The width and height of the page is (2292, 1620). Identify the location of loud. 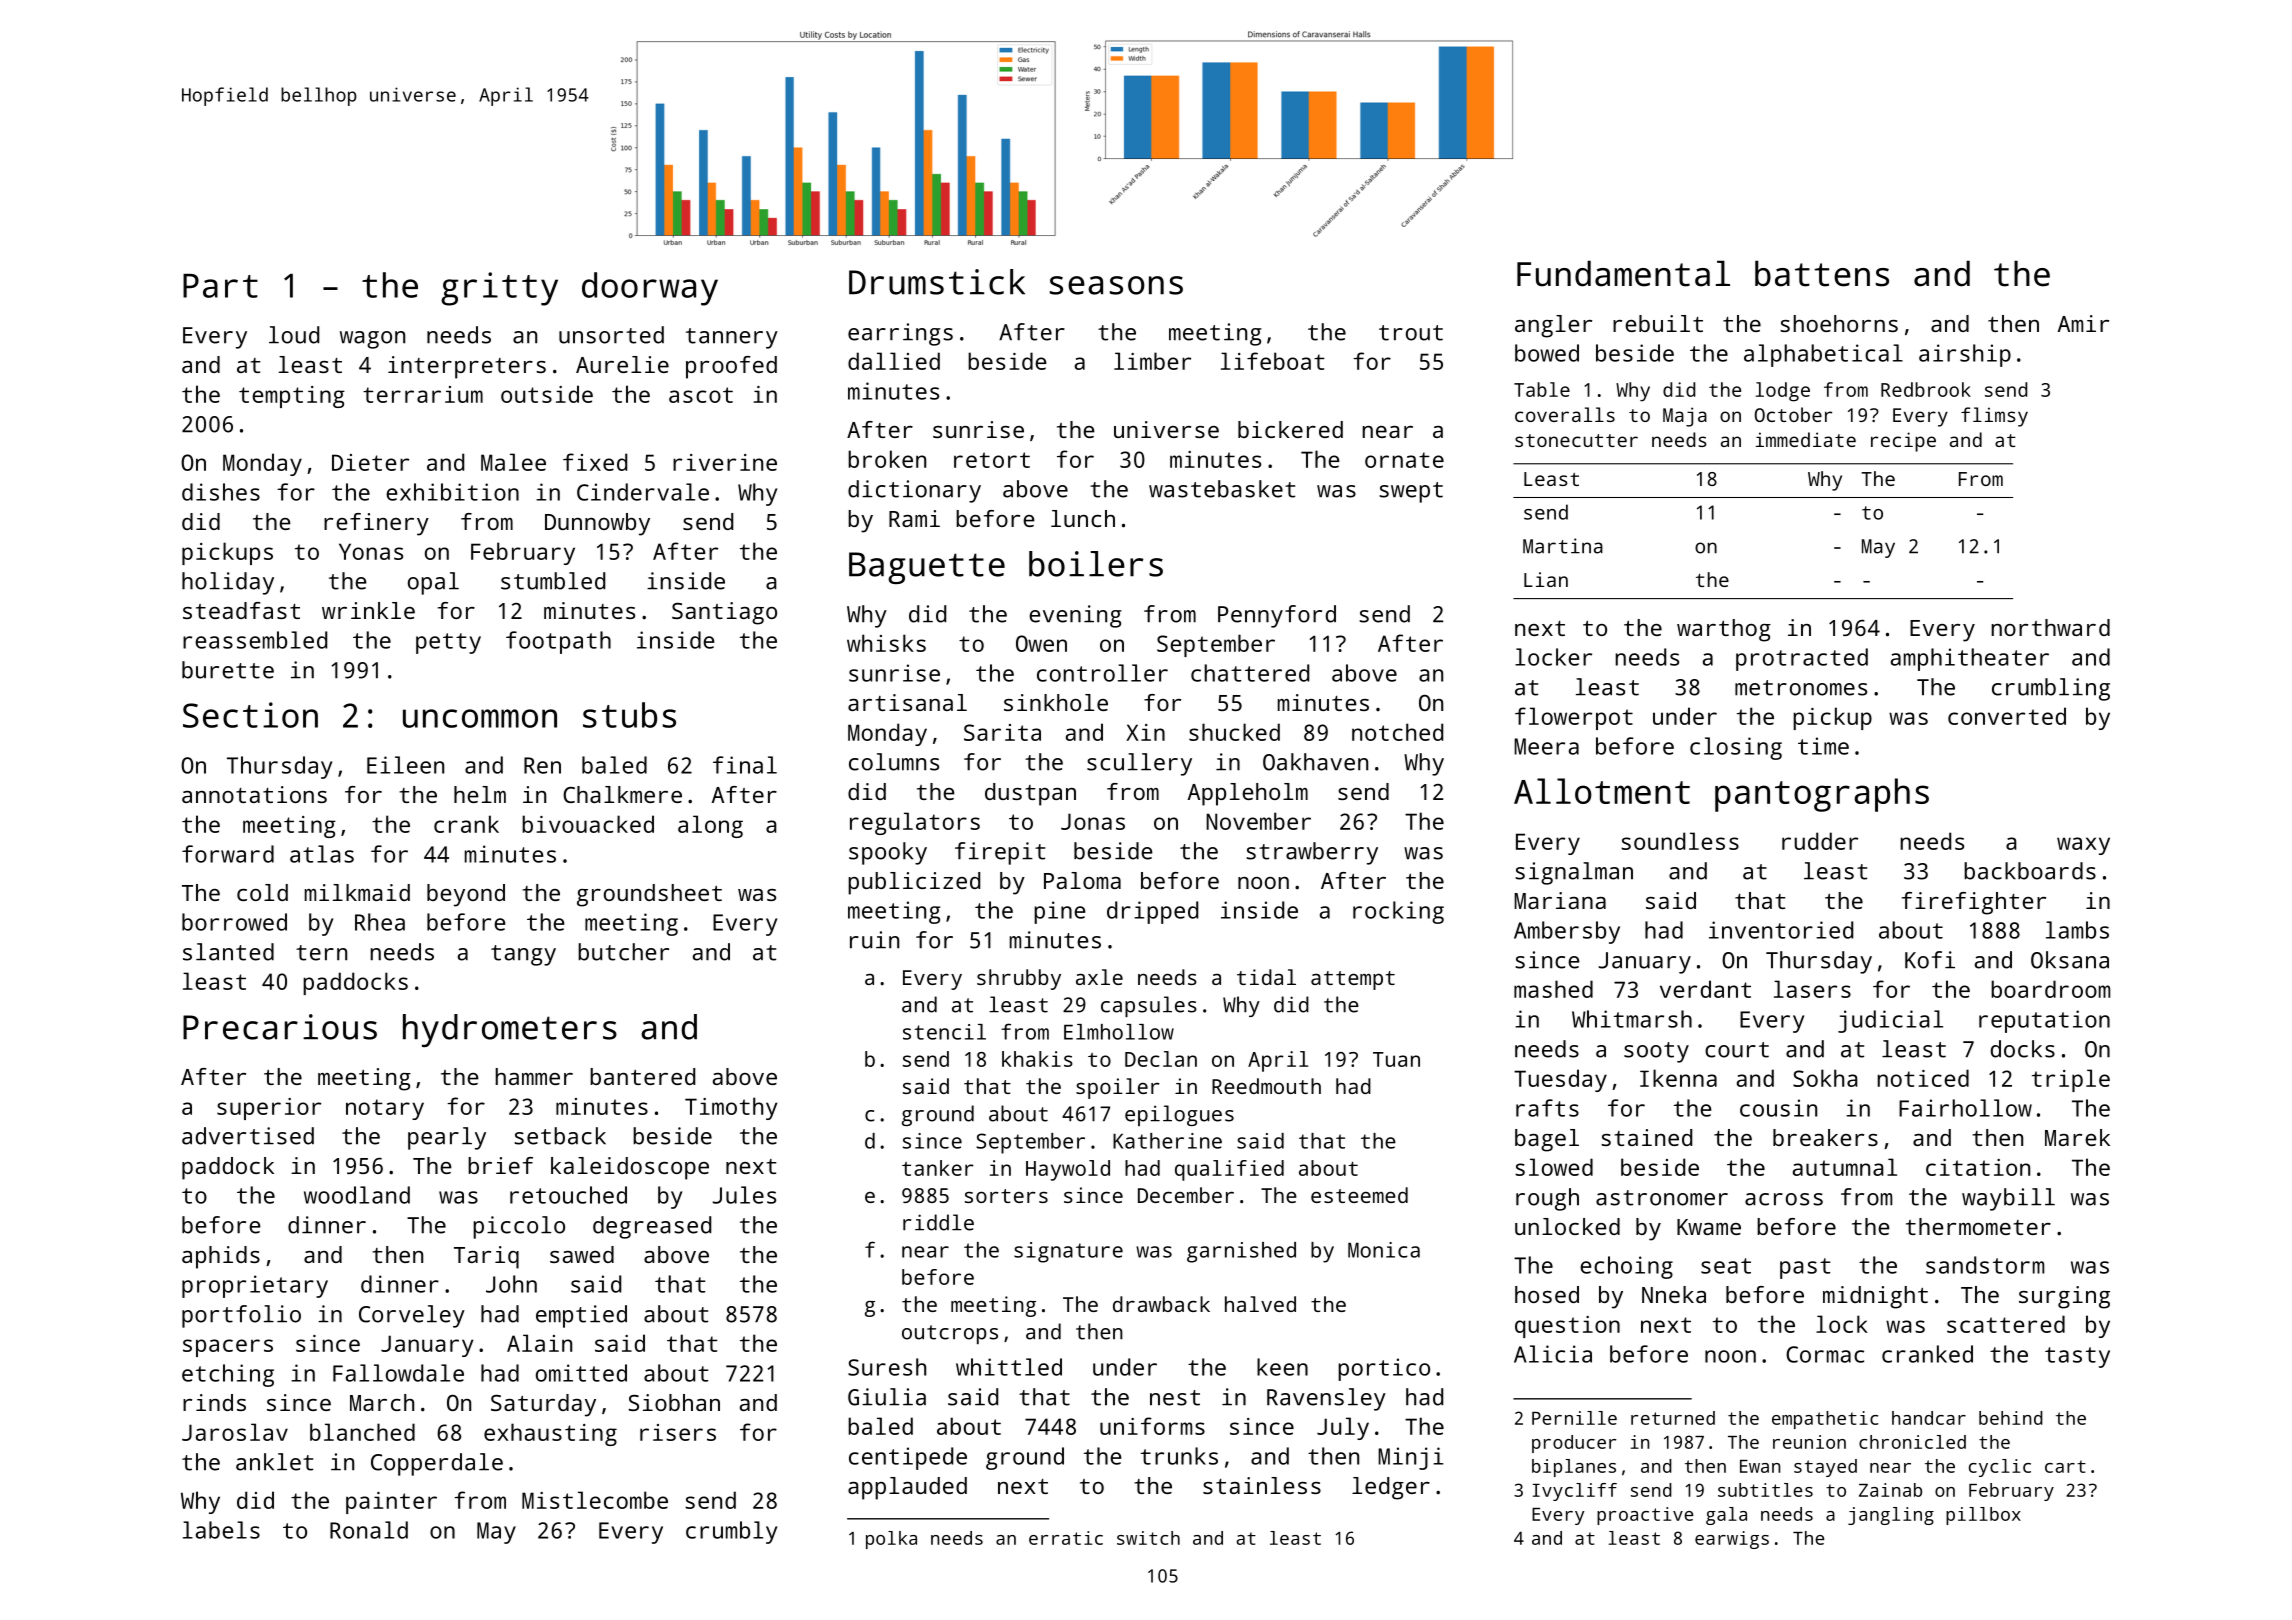
(294, 335).
